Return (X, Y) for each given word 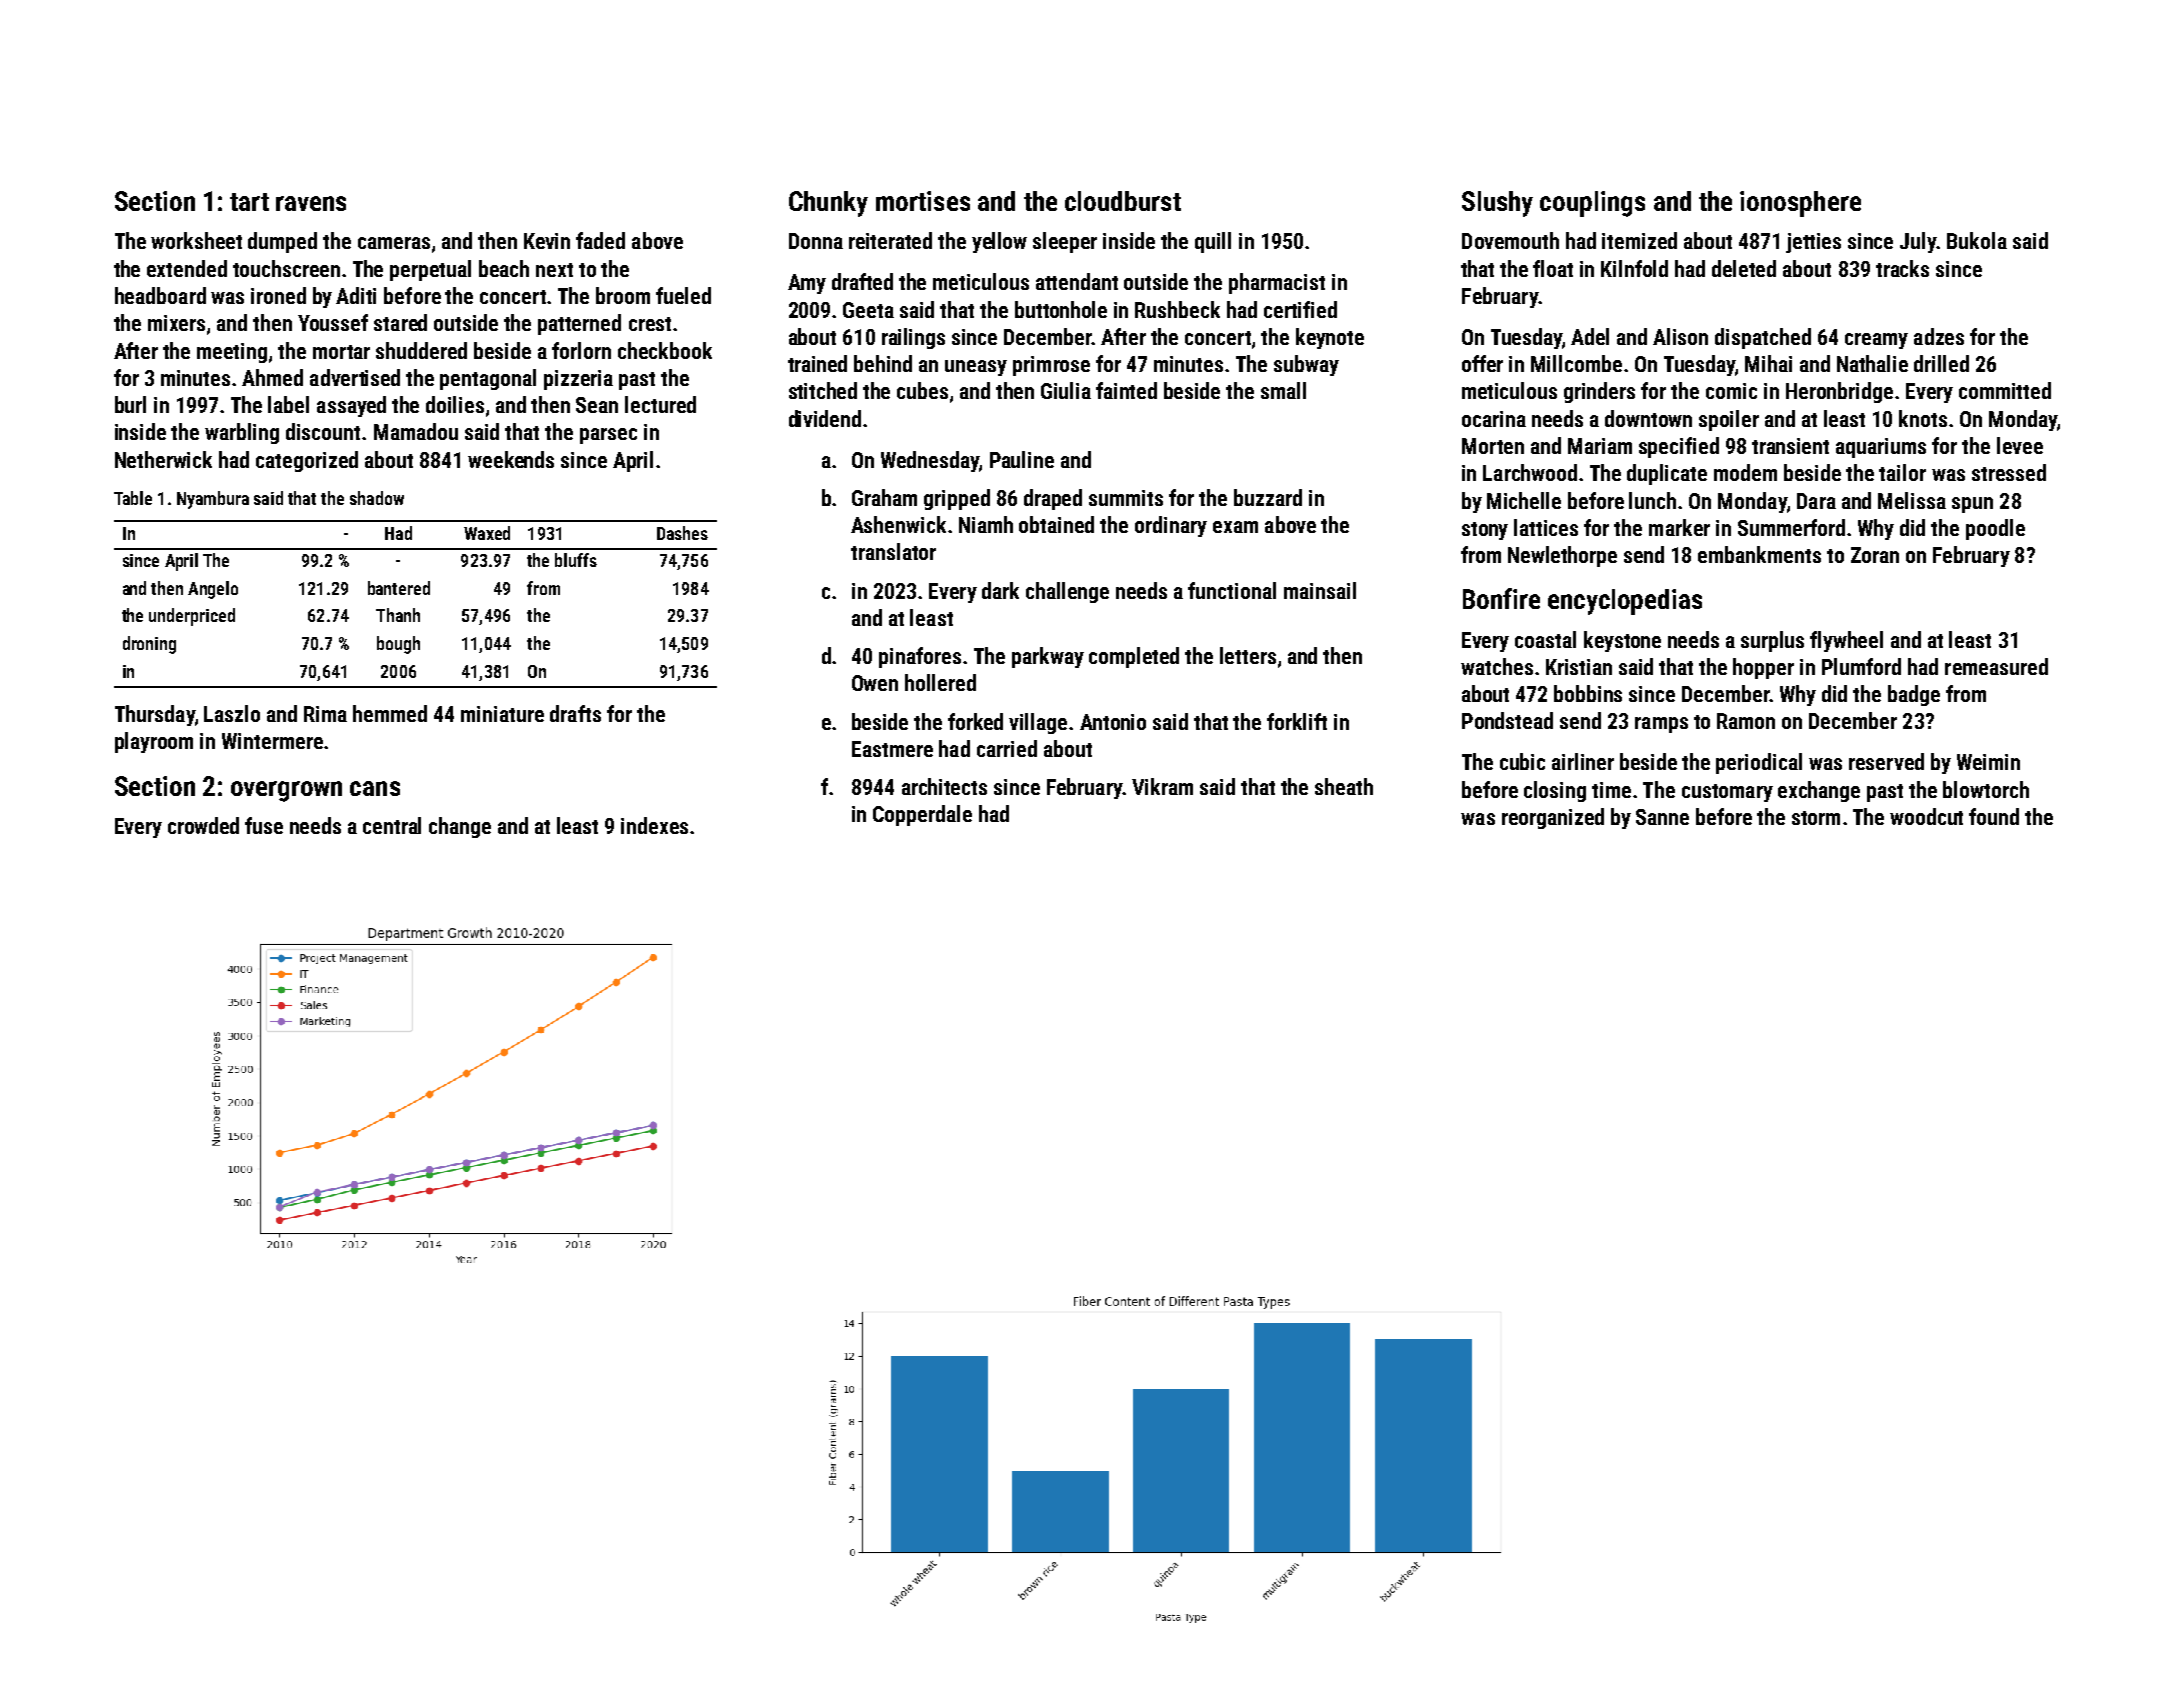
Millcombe (1576, 363)
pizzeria (578, 380)
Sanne (1662, 817)
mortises (923, 201)
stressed (2009, 472)
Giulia (1066, 390)
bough (398, 645)
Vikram (1162, 786)
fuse (264, 825)
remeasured (1996, 666)
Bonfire (1501, 598)
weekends (511, 459)
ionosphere (1800, 204)
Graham (884, 497)
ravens (311, 203)
